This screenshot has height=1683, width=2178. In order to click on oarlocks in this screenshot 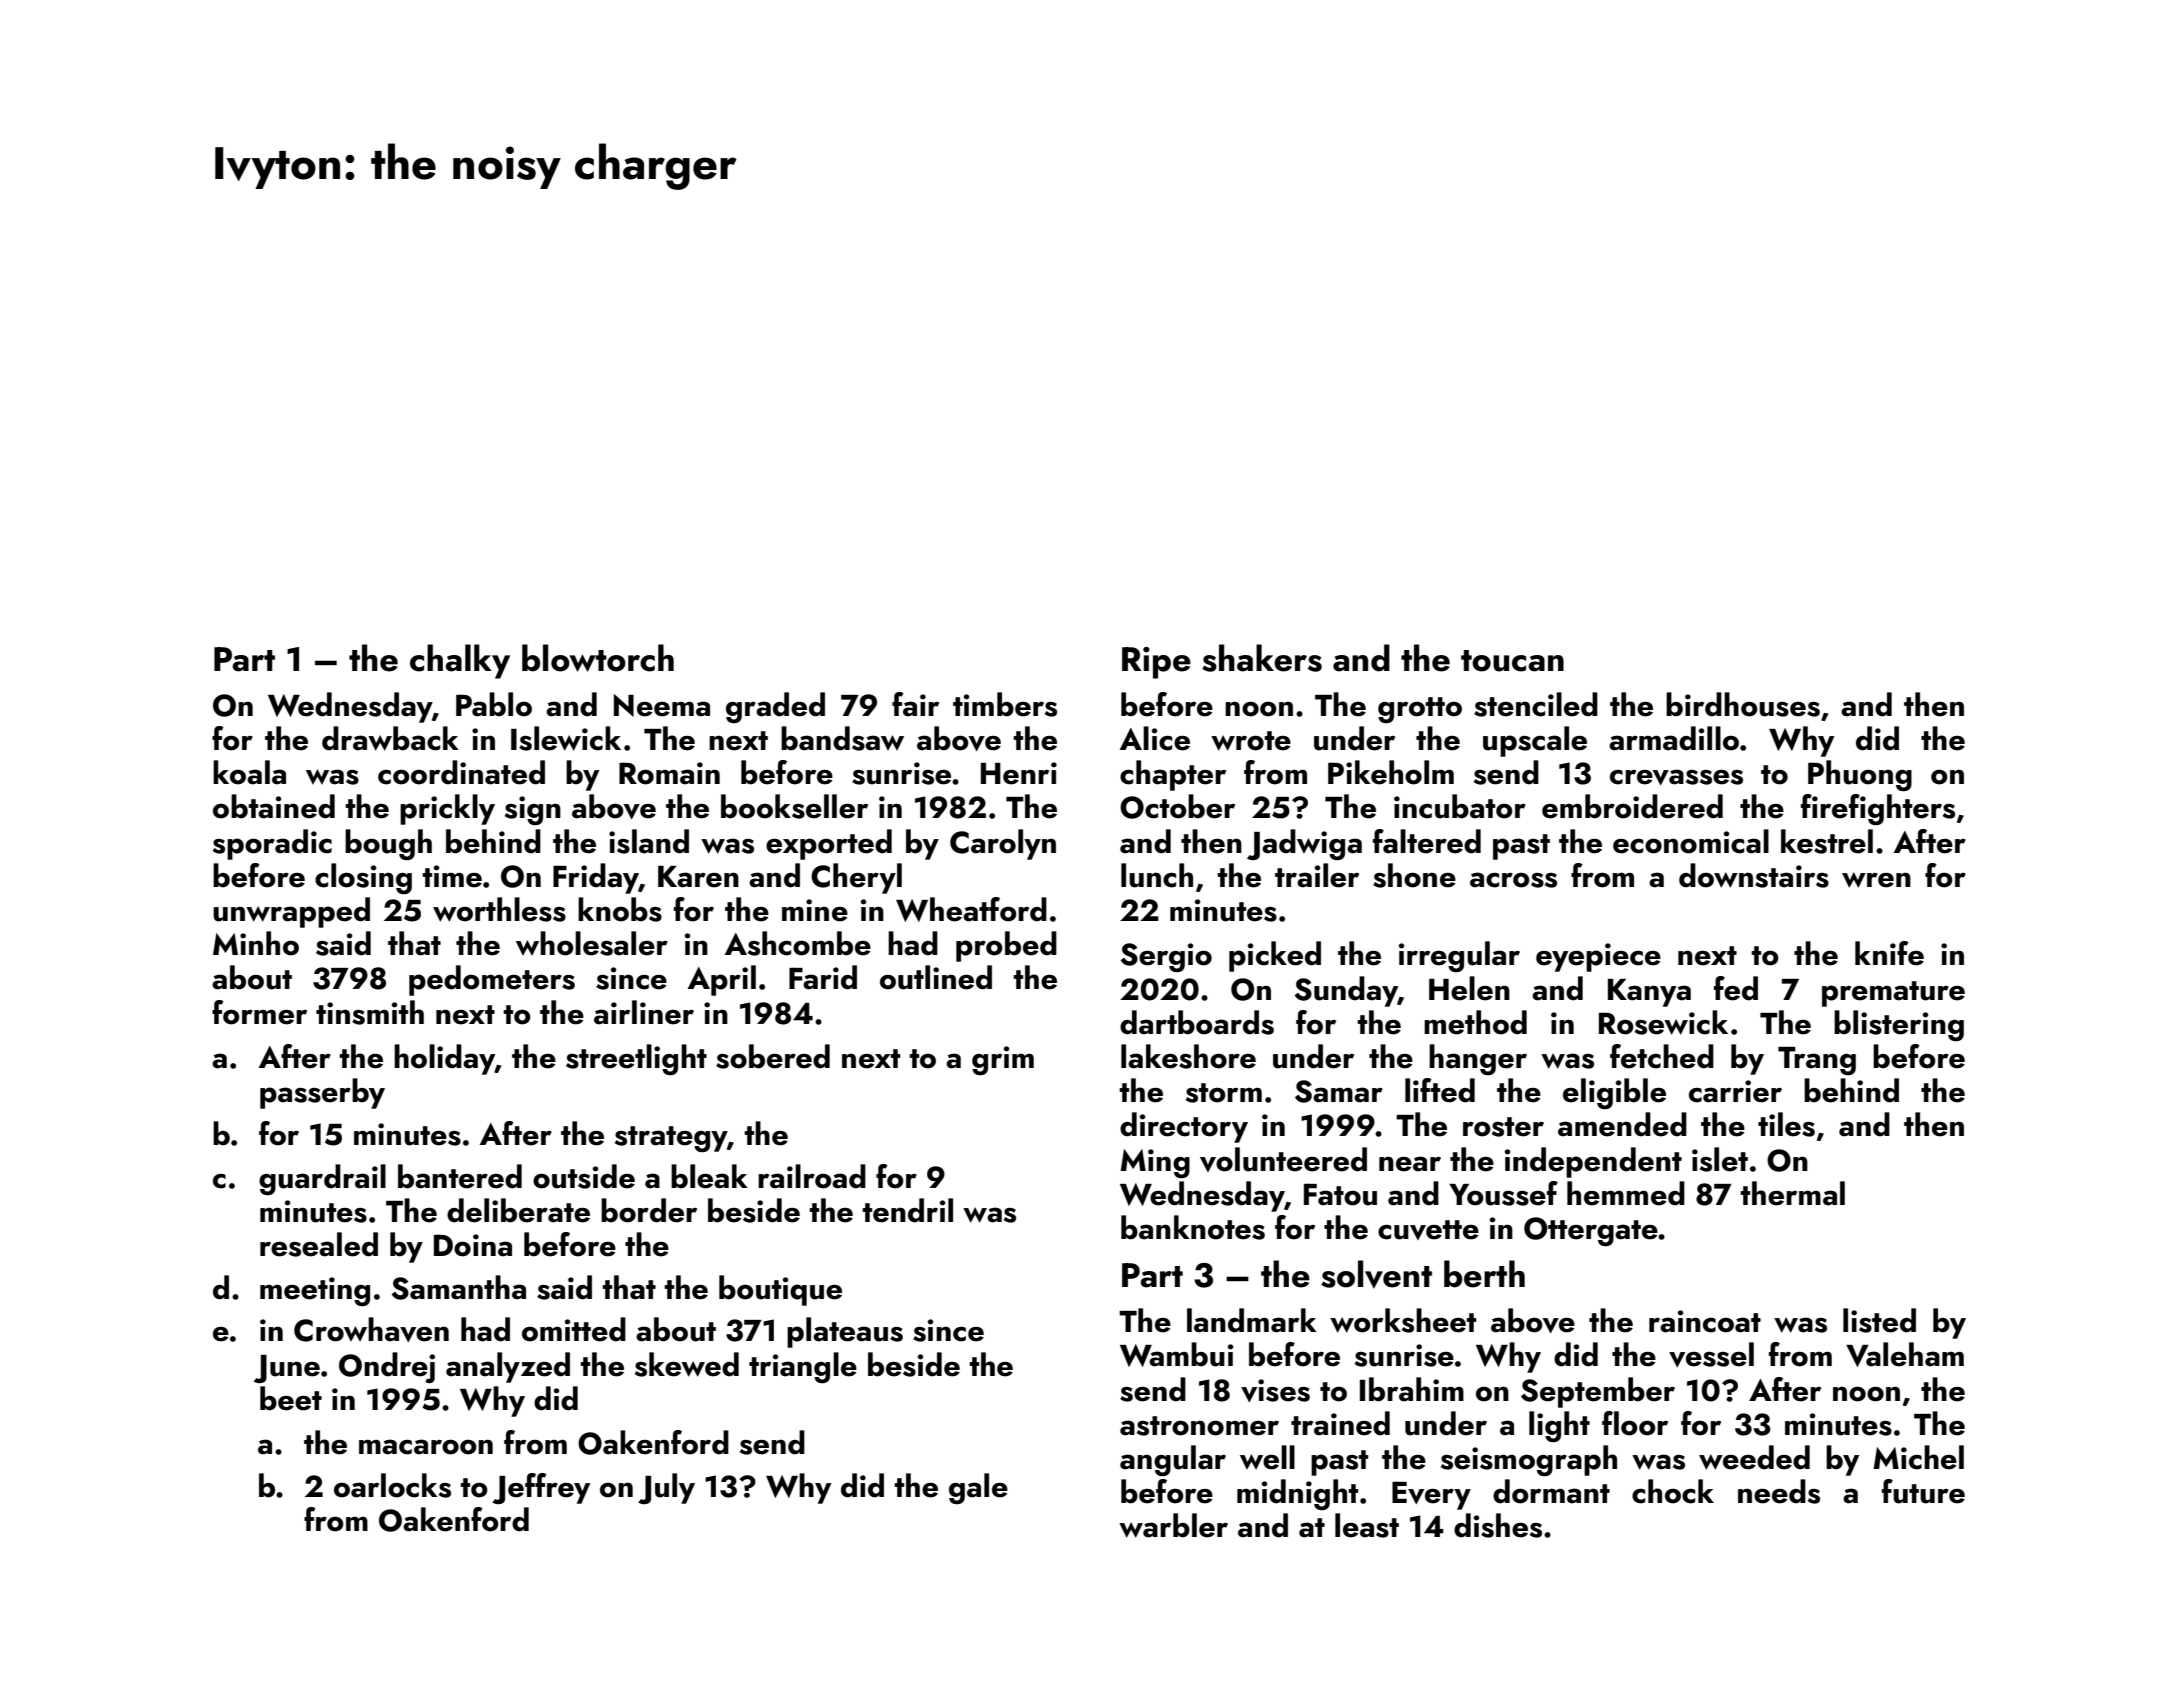, I will do `click(392, 1485)`.
